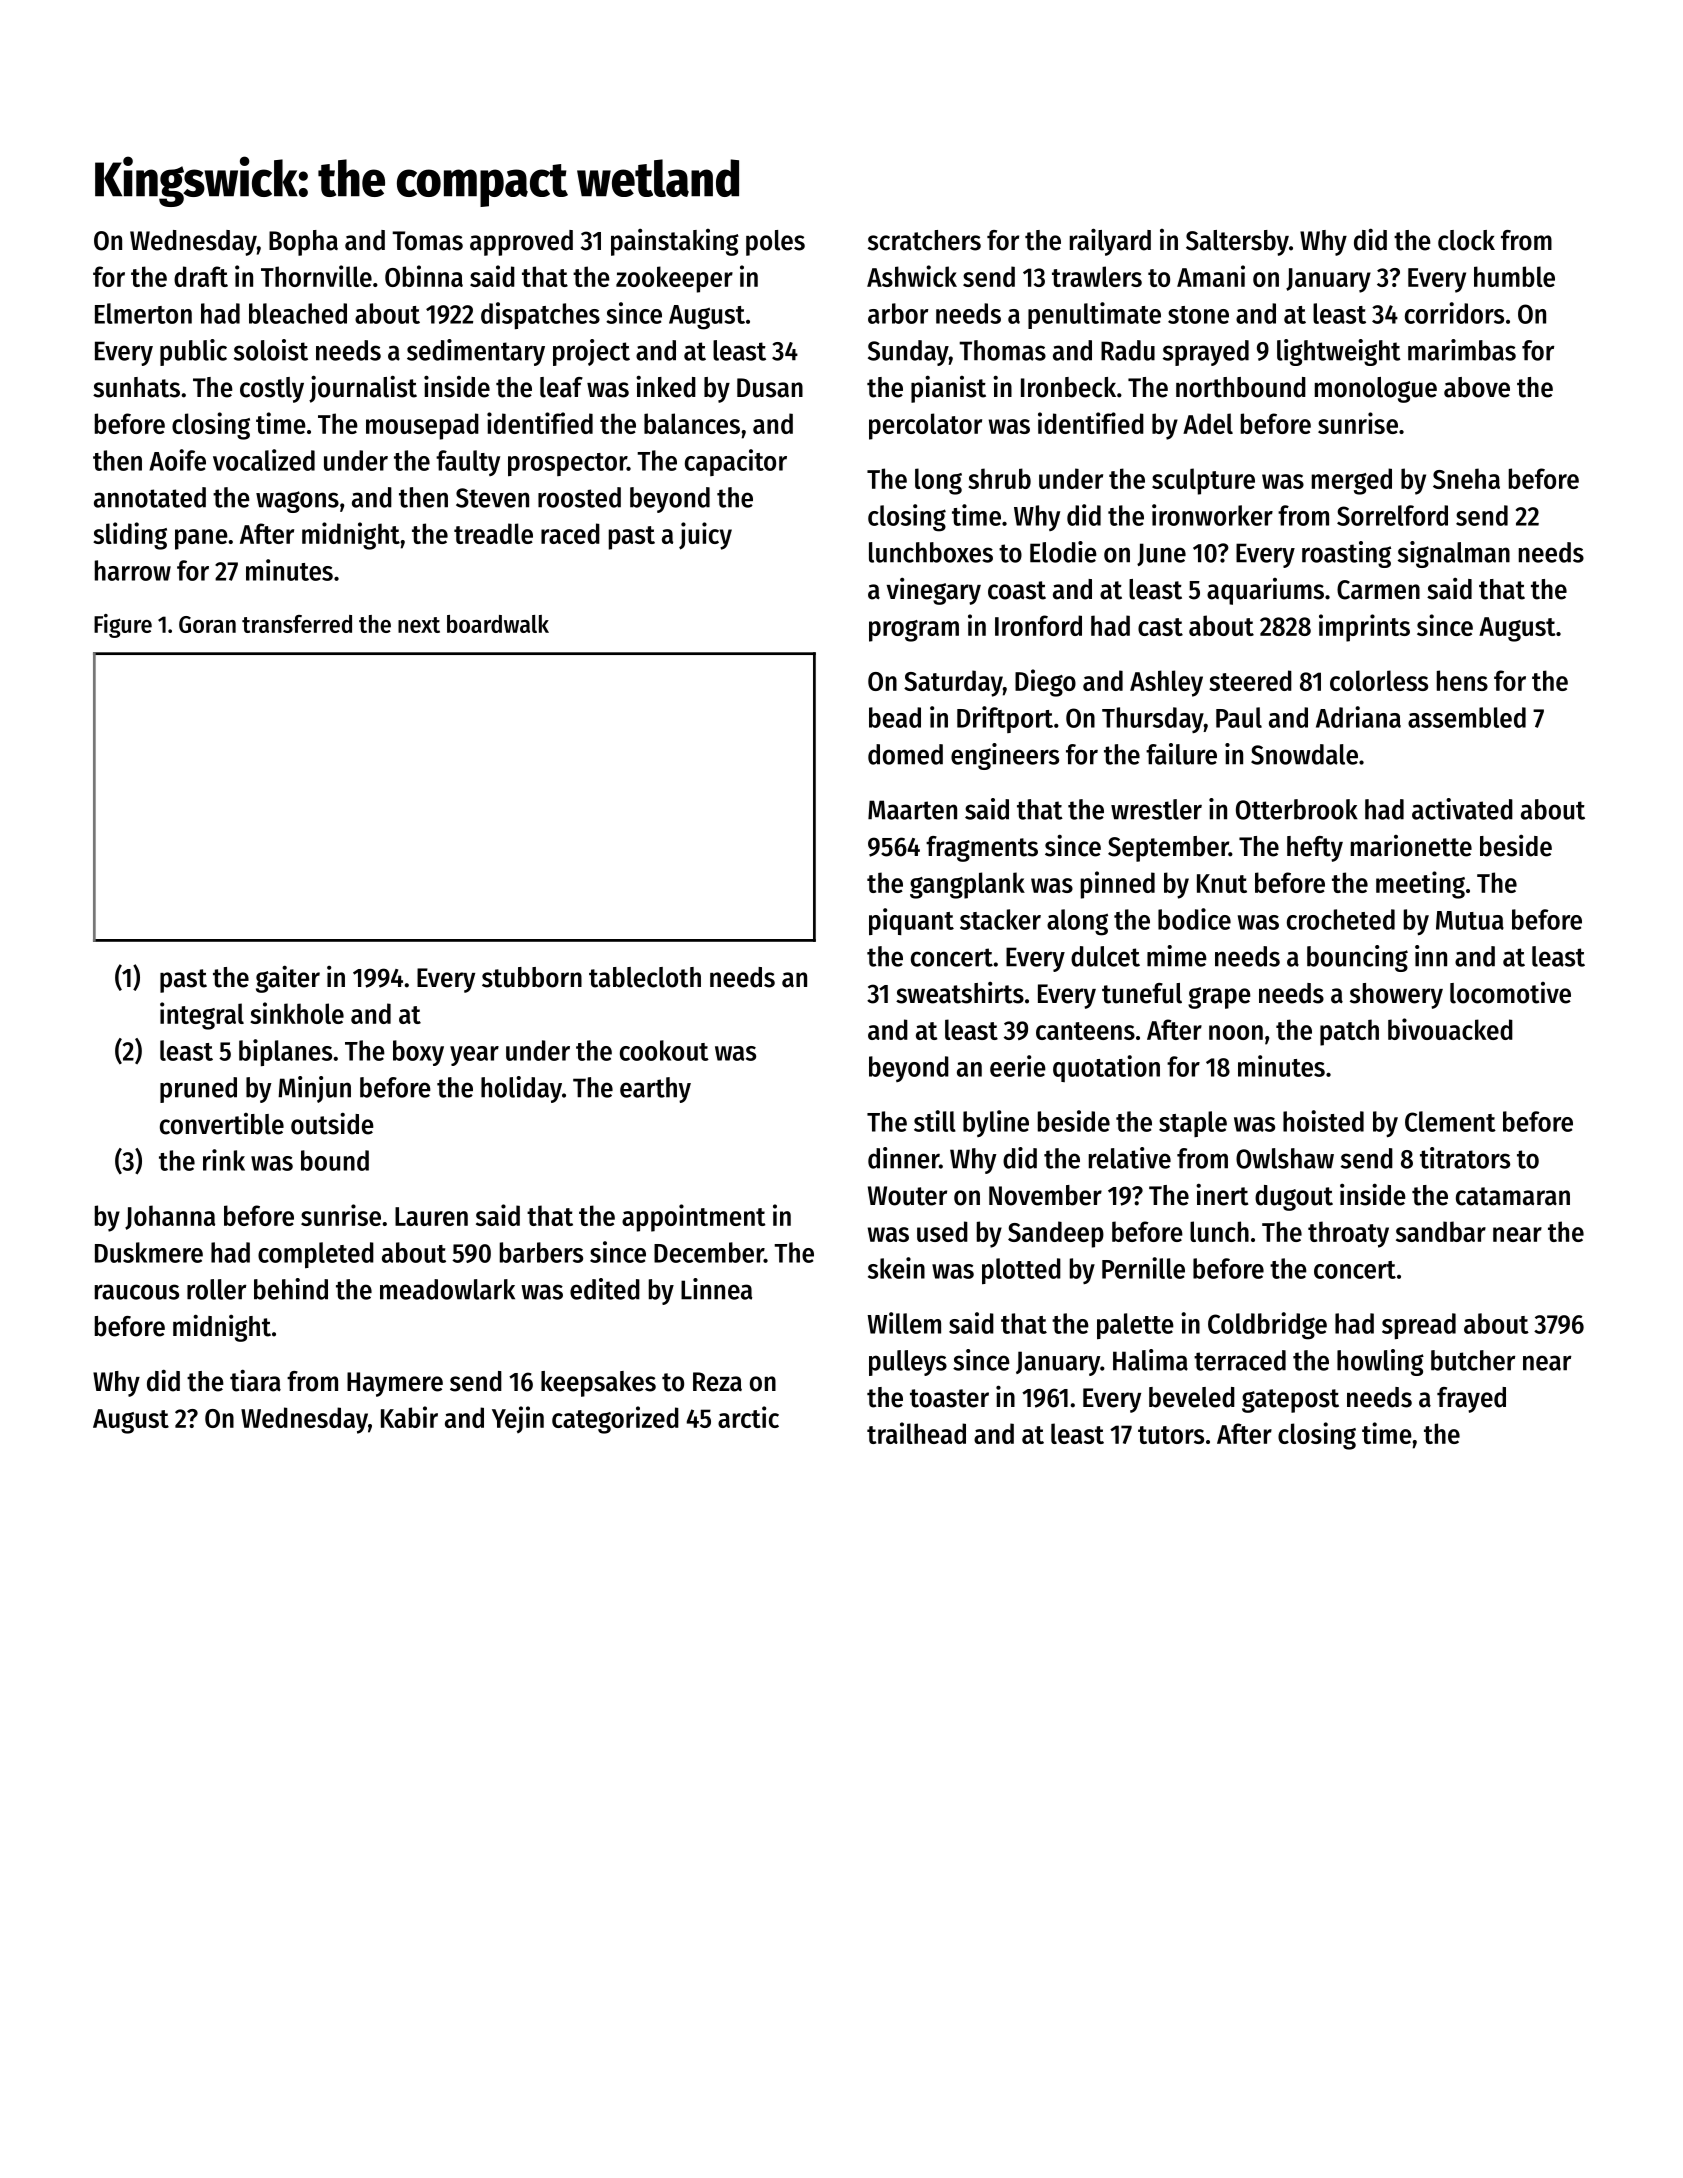 This page has height=2178, width=1683. What do you see at coordinates (1297, 809) in the page?
I see `Otterbrook` at bounding box center [1297, 809].
